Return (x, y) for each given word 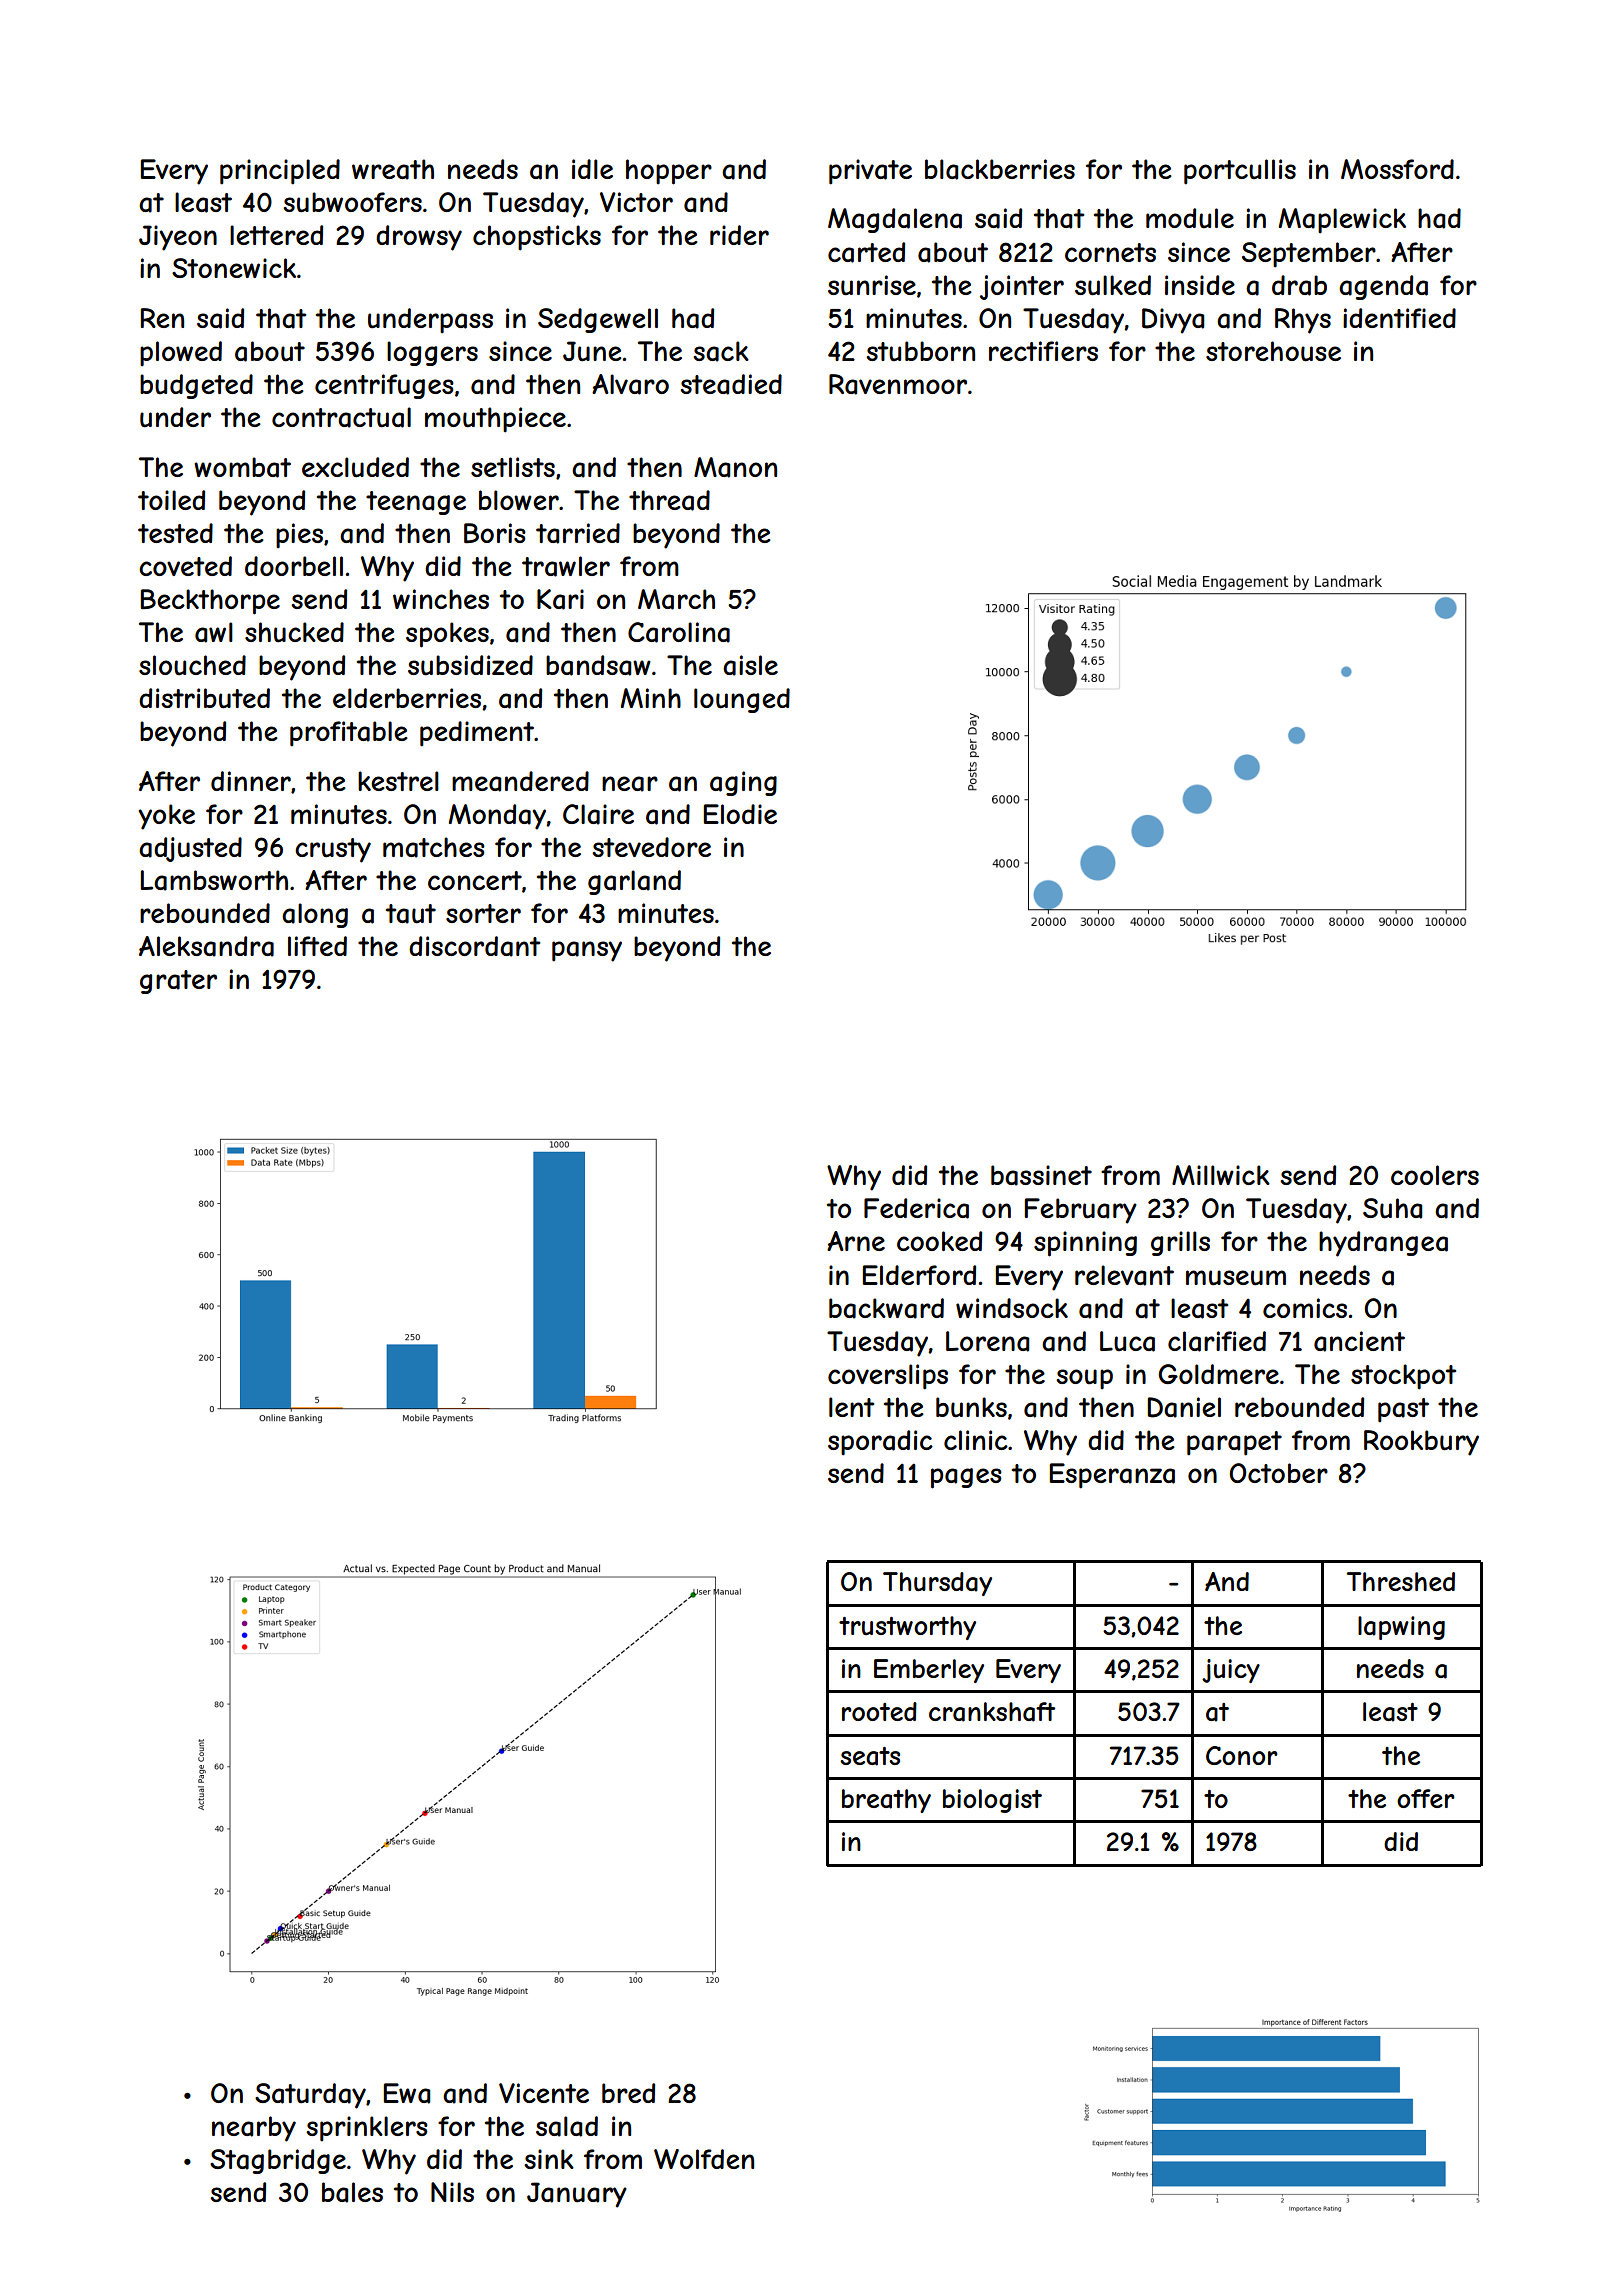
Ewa (407, 2093)
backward (886, 1308)
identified (1399, 318)
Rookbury (1421, 1443)
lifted (317, 946)
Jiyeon (178, 238)
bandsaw (598, 665)
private (870, 172)
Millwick (1221, 1175)
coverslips (888, 1377)
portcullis (1240, 172)
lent (851, 1407)
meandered (520, 781)
